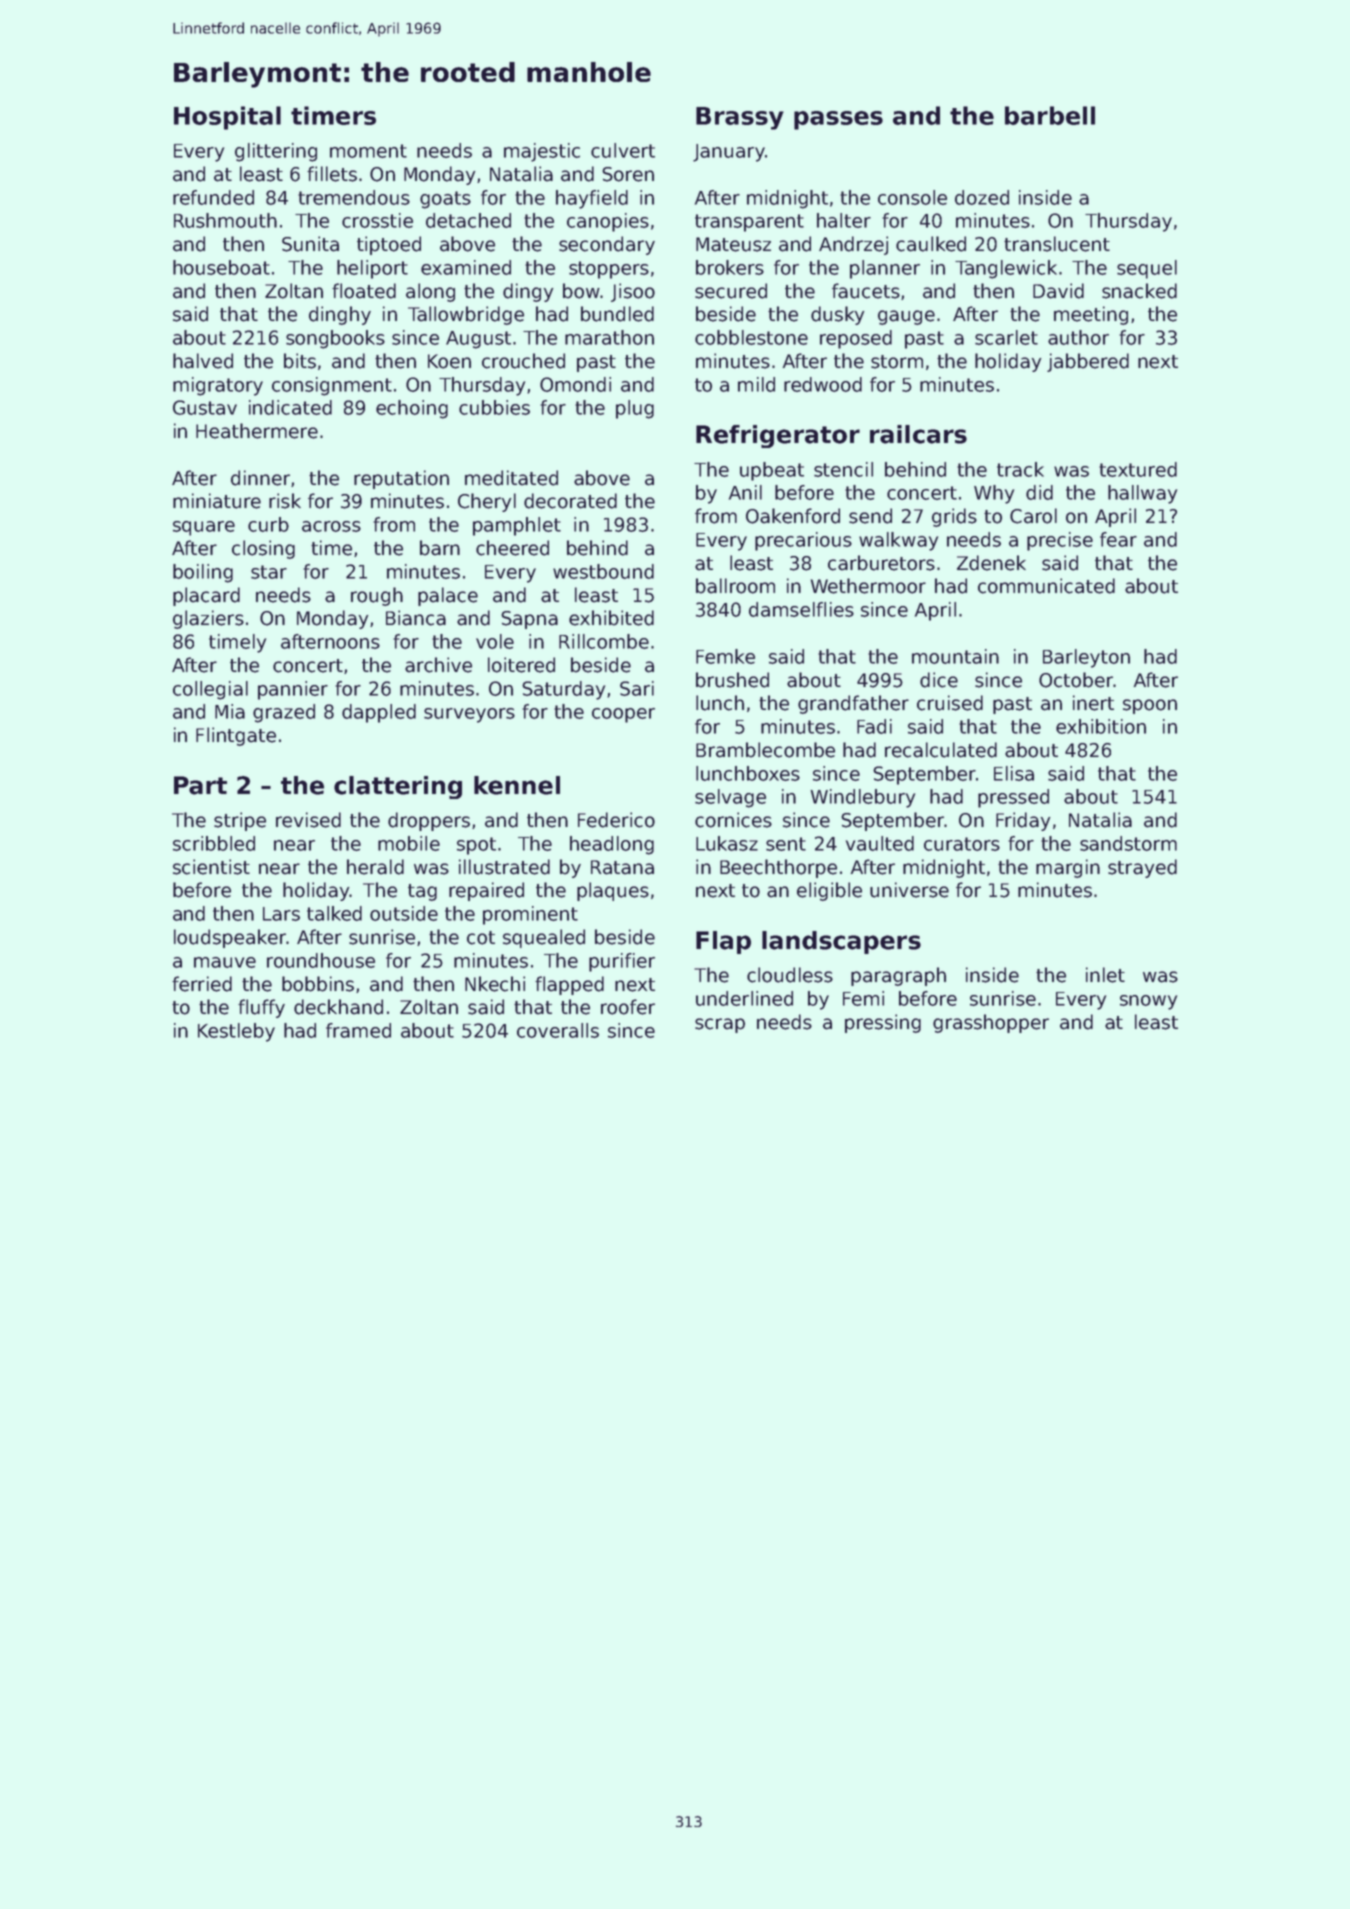  What do you see at coordinates (1088, 362) in the screenshot?
I see `jabbered` at bounding box center [1088, 362].
